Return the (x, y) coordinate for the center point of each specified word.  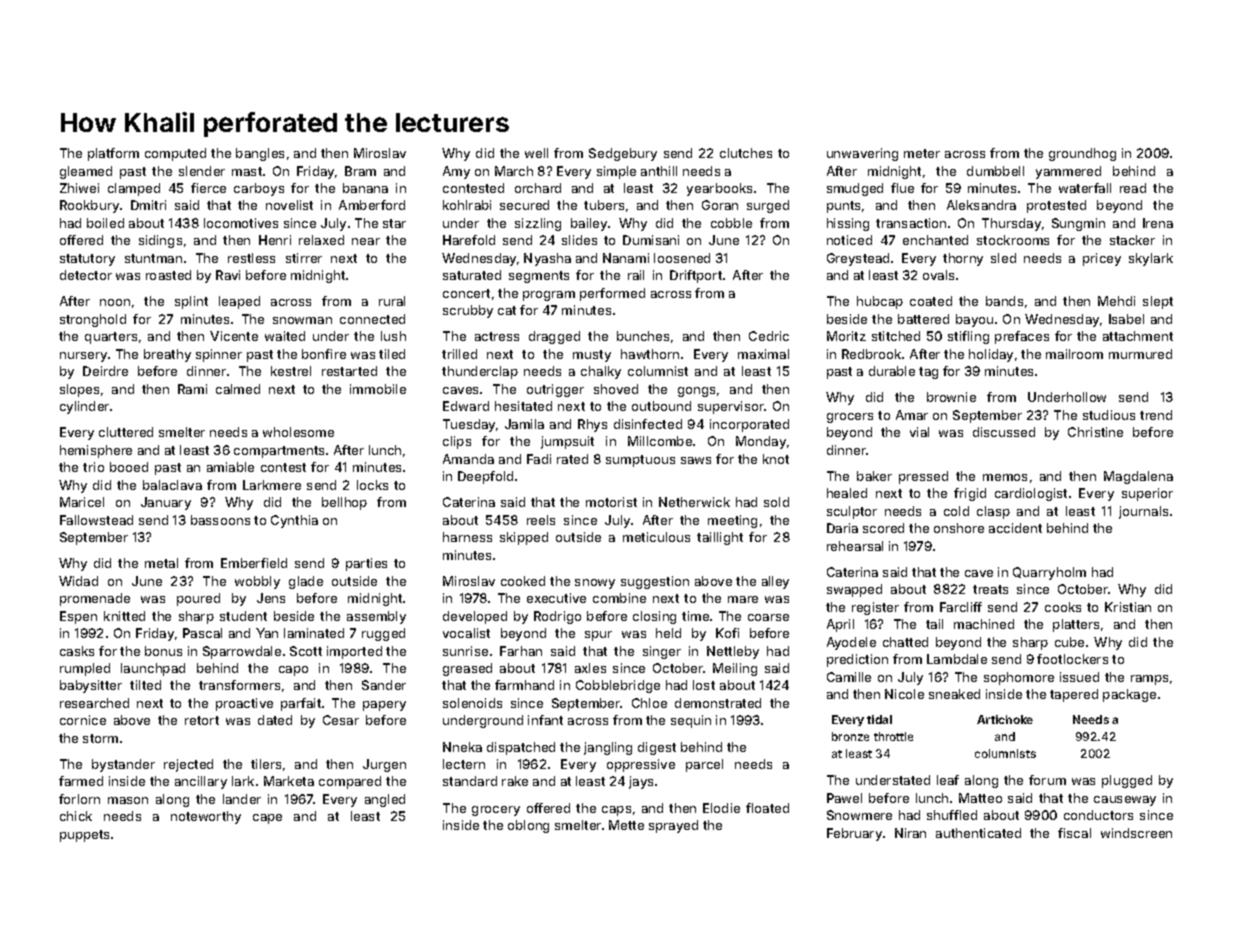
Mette (626, 825)
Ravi (228, 275)
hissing (848, 224)
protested (1056, 206)
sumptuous (640, 461)
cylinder (84, 407)
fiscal (1074, 833)
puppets (84, 836)
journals (1143, 512)
